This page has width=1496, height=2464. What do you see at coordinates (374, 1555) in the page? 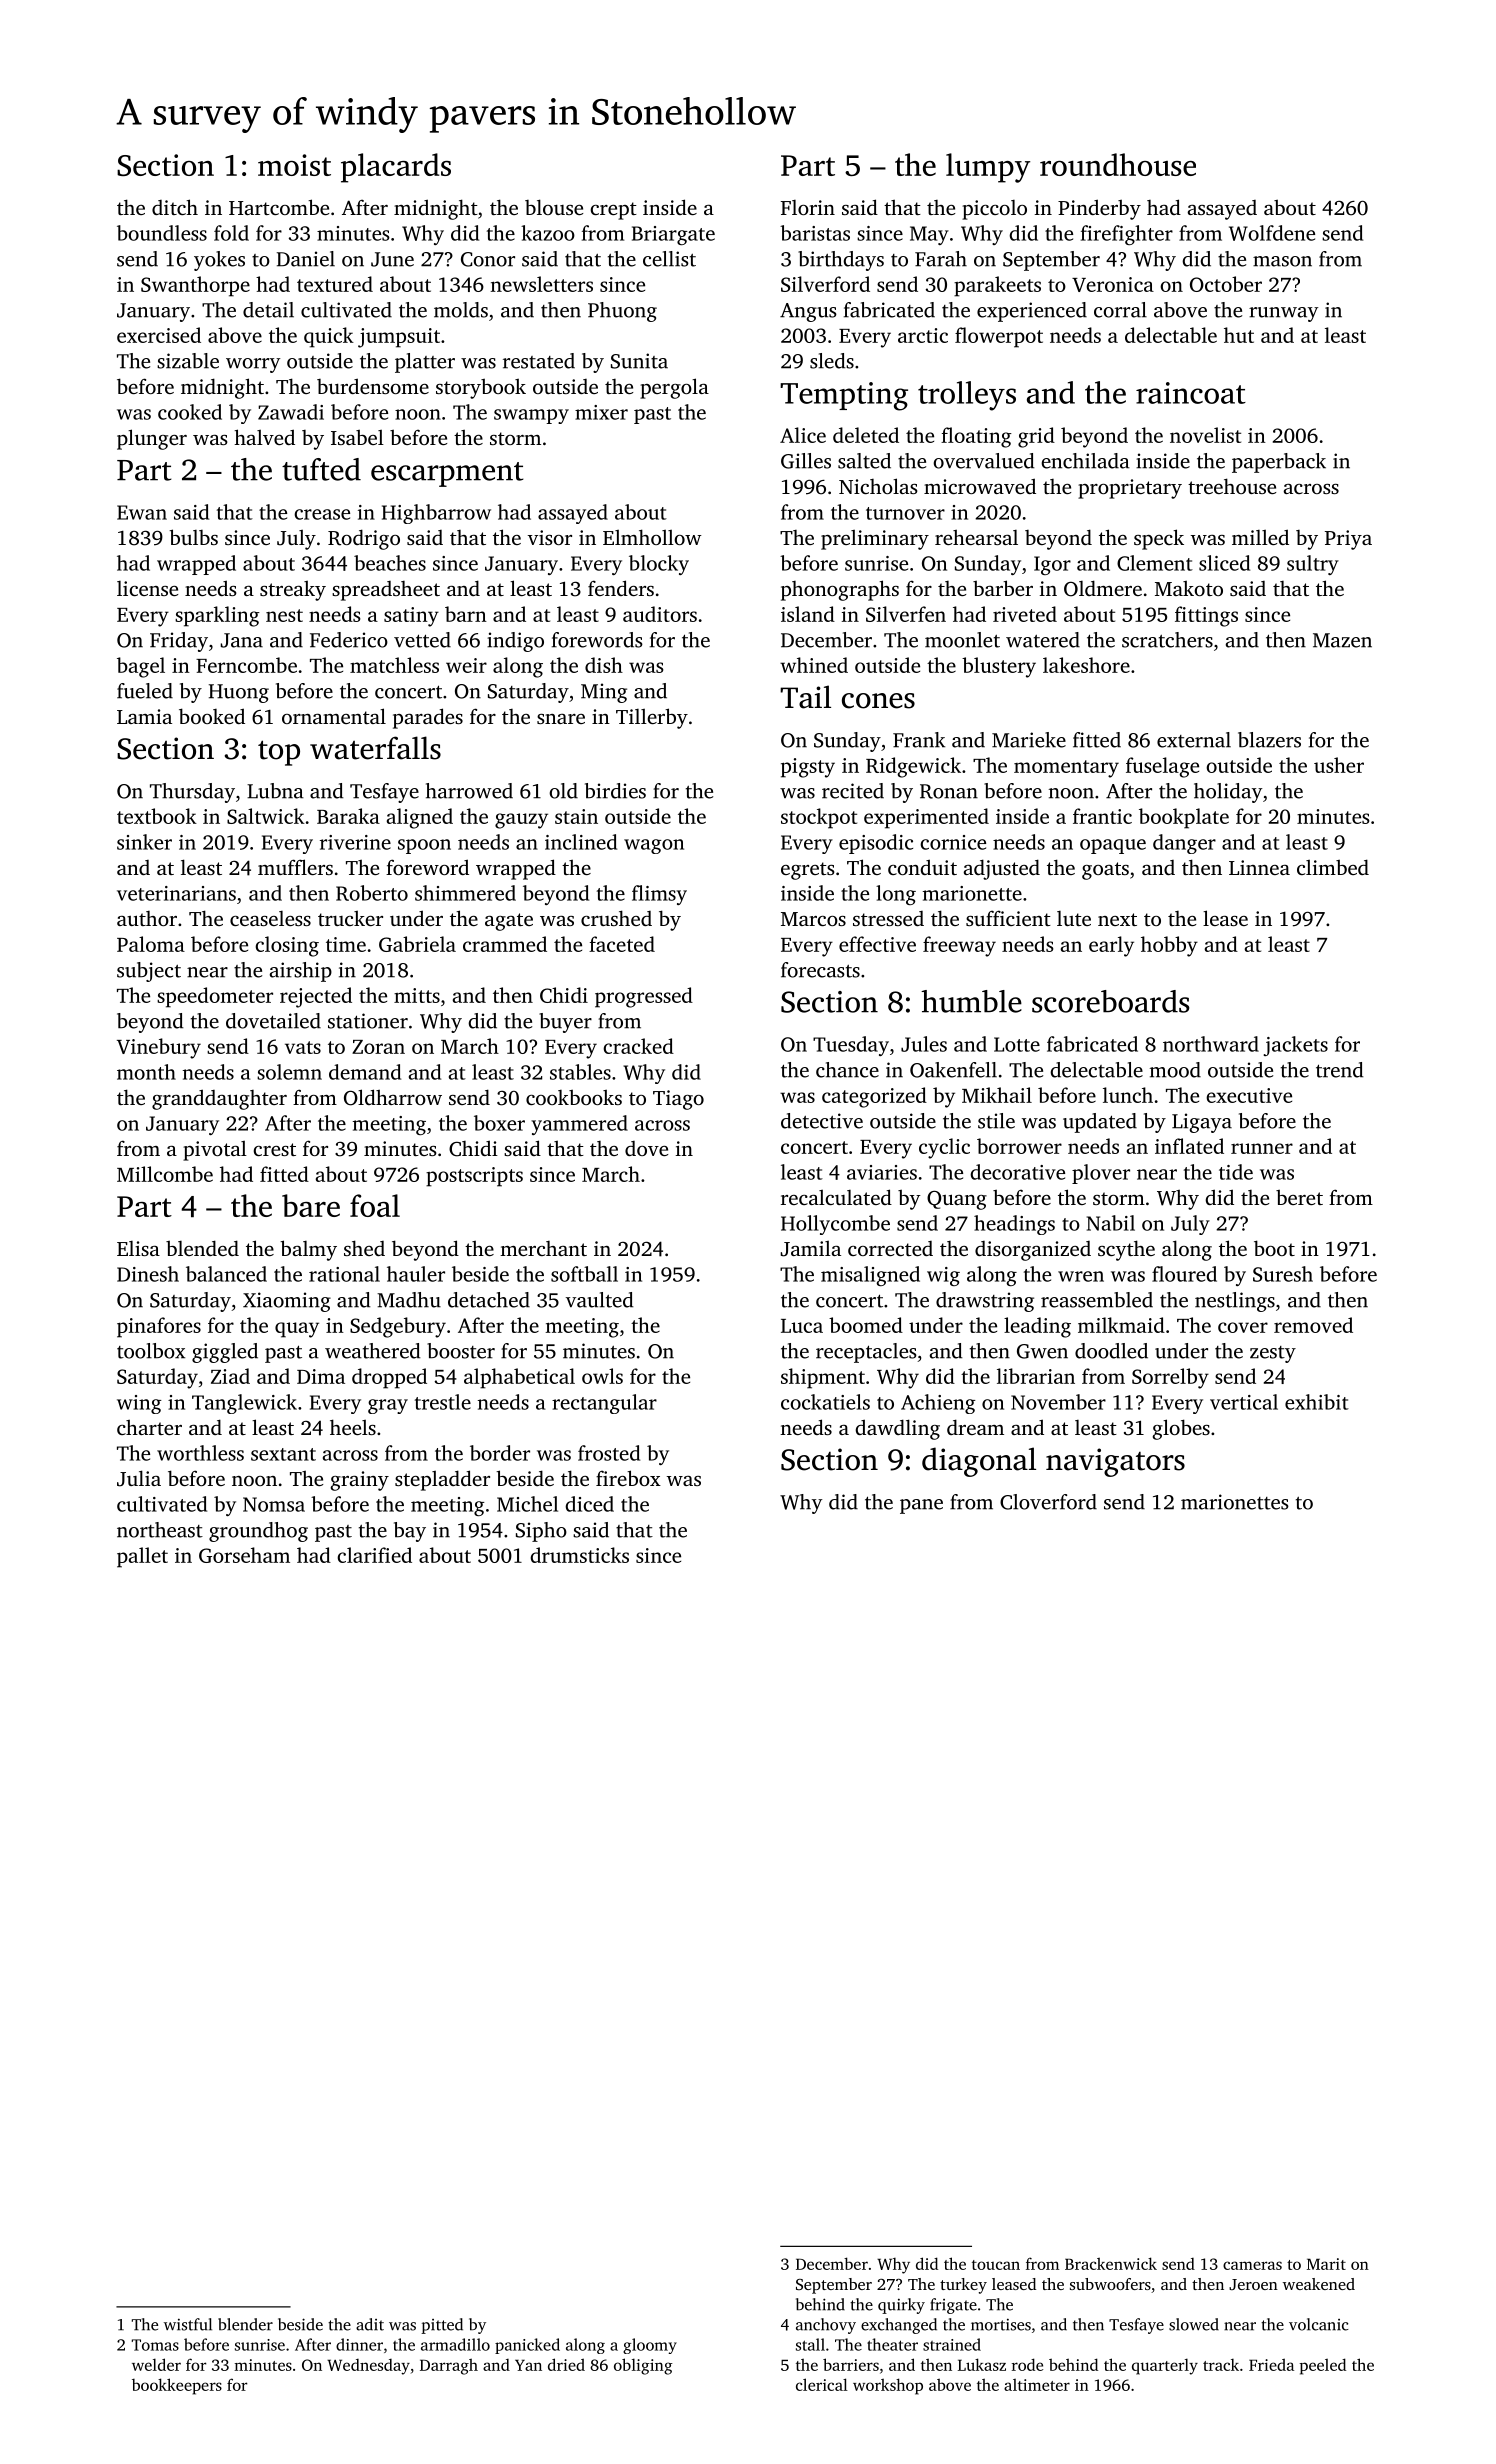
I see `clarified` at bounding box center [374, 1555].
